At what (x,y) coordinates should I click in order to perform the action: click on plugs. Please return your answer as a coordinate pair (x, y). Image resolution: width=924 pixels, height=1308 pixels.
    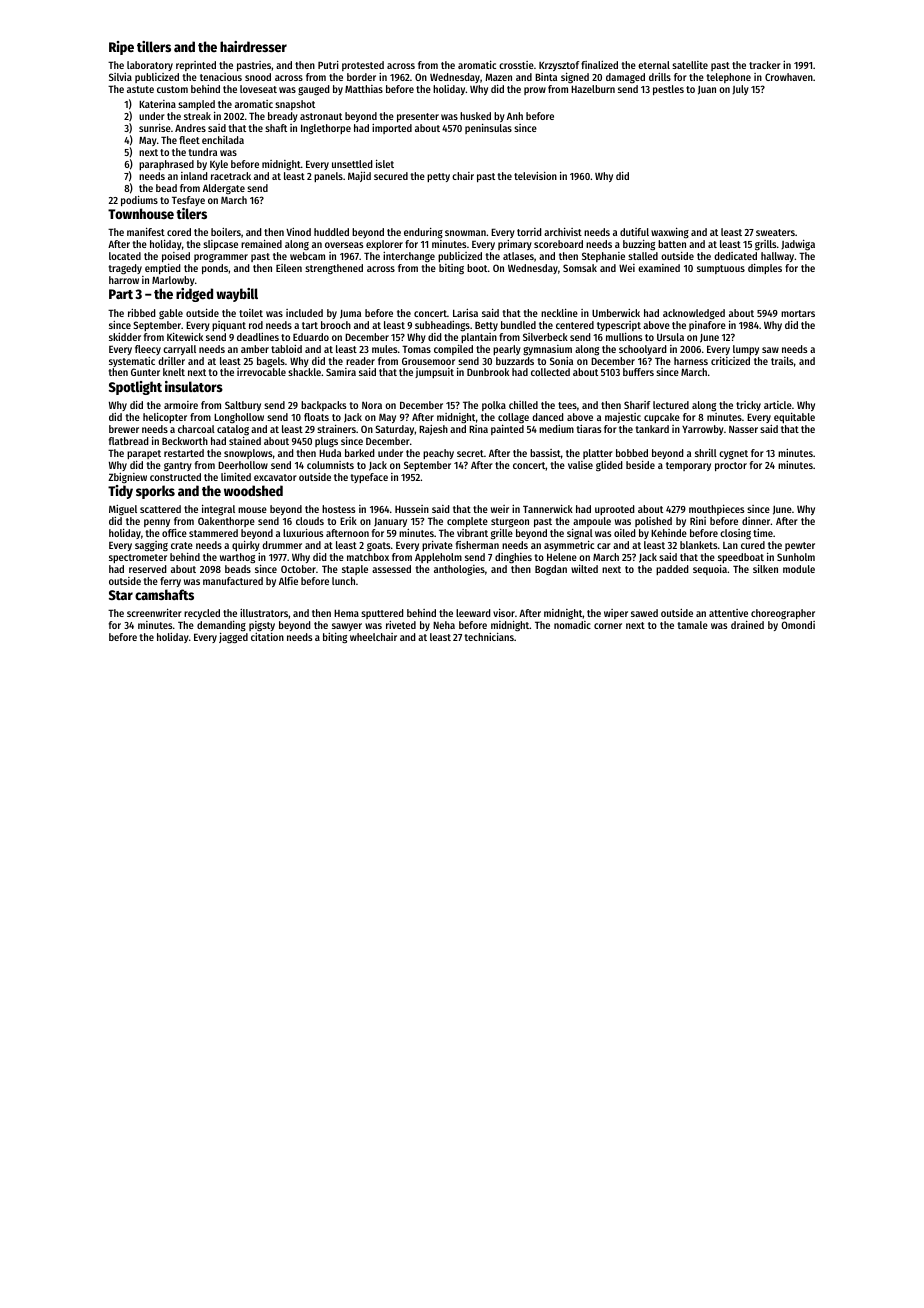
    Looking at the image, I should click on (326, 442).
